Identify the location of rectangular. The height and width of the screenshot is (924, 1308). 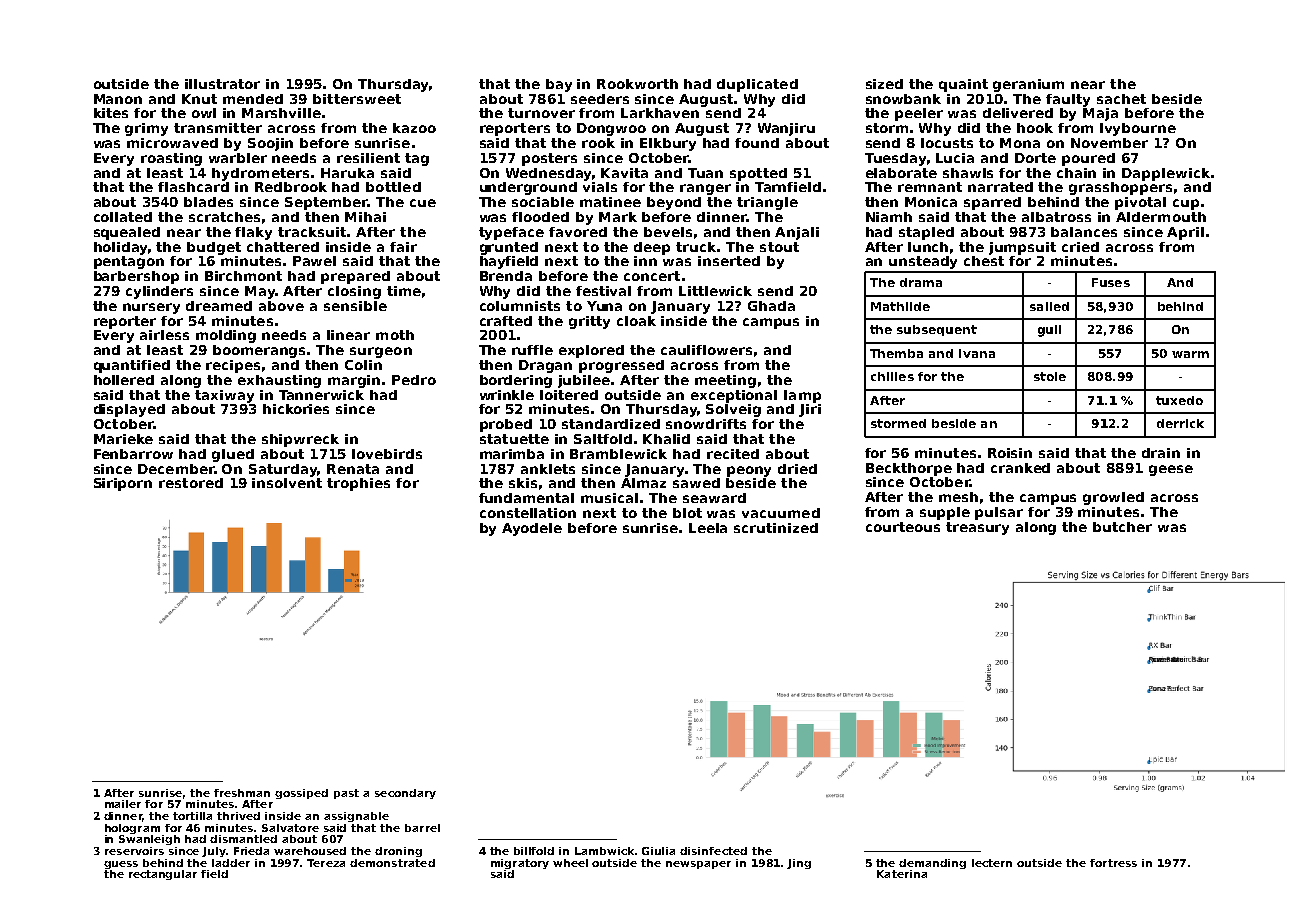
(163, 875).
